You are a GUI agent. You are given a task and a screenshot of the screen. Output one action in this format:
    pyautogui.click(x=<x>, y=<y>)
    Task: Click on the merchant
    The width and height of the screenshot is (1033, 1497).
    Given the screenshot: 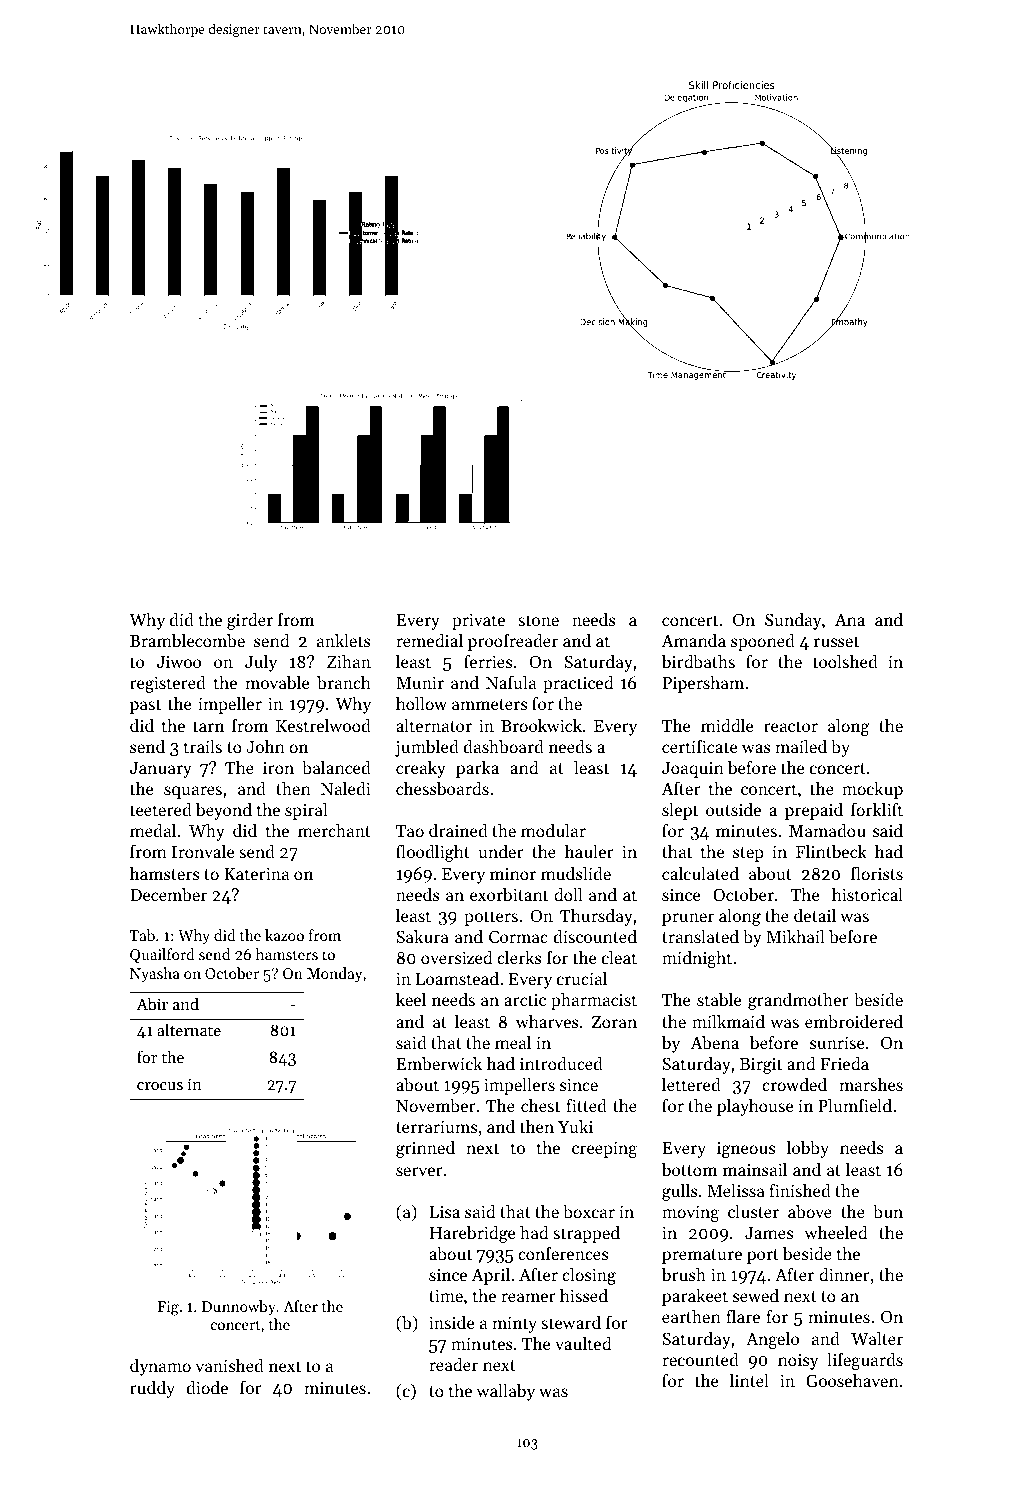 What is the action you would take?
    pyautogui.click(x=334, y=830)
